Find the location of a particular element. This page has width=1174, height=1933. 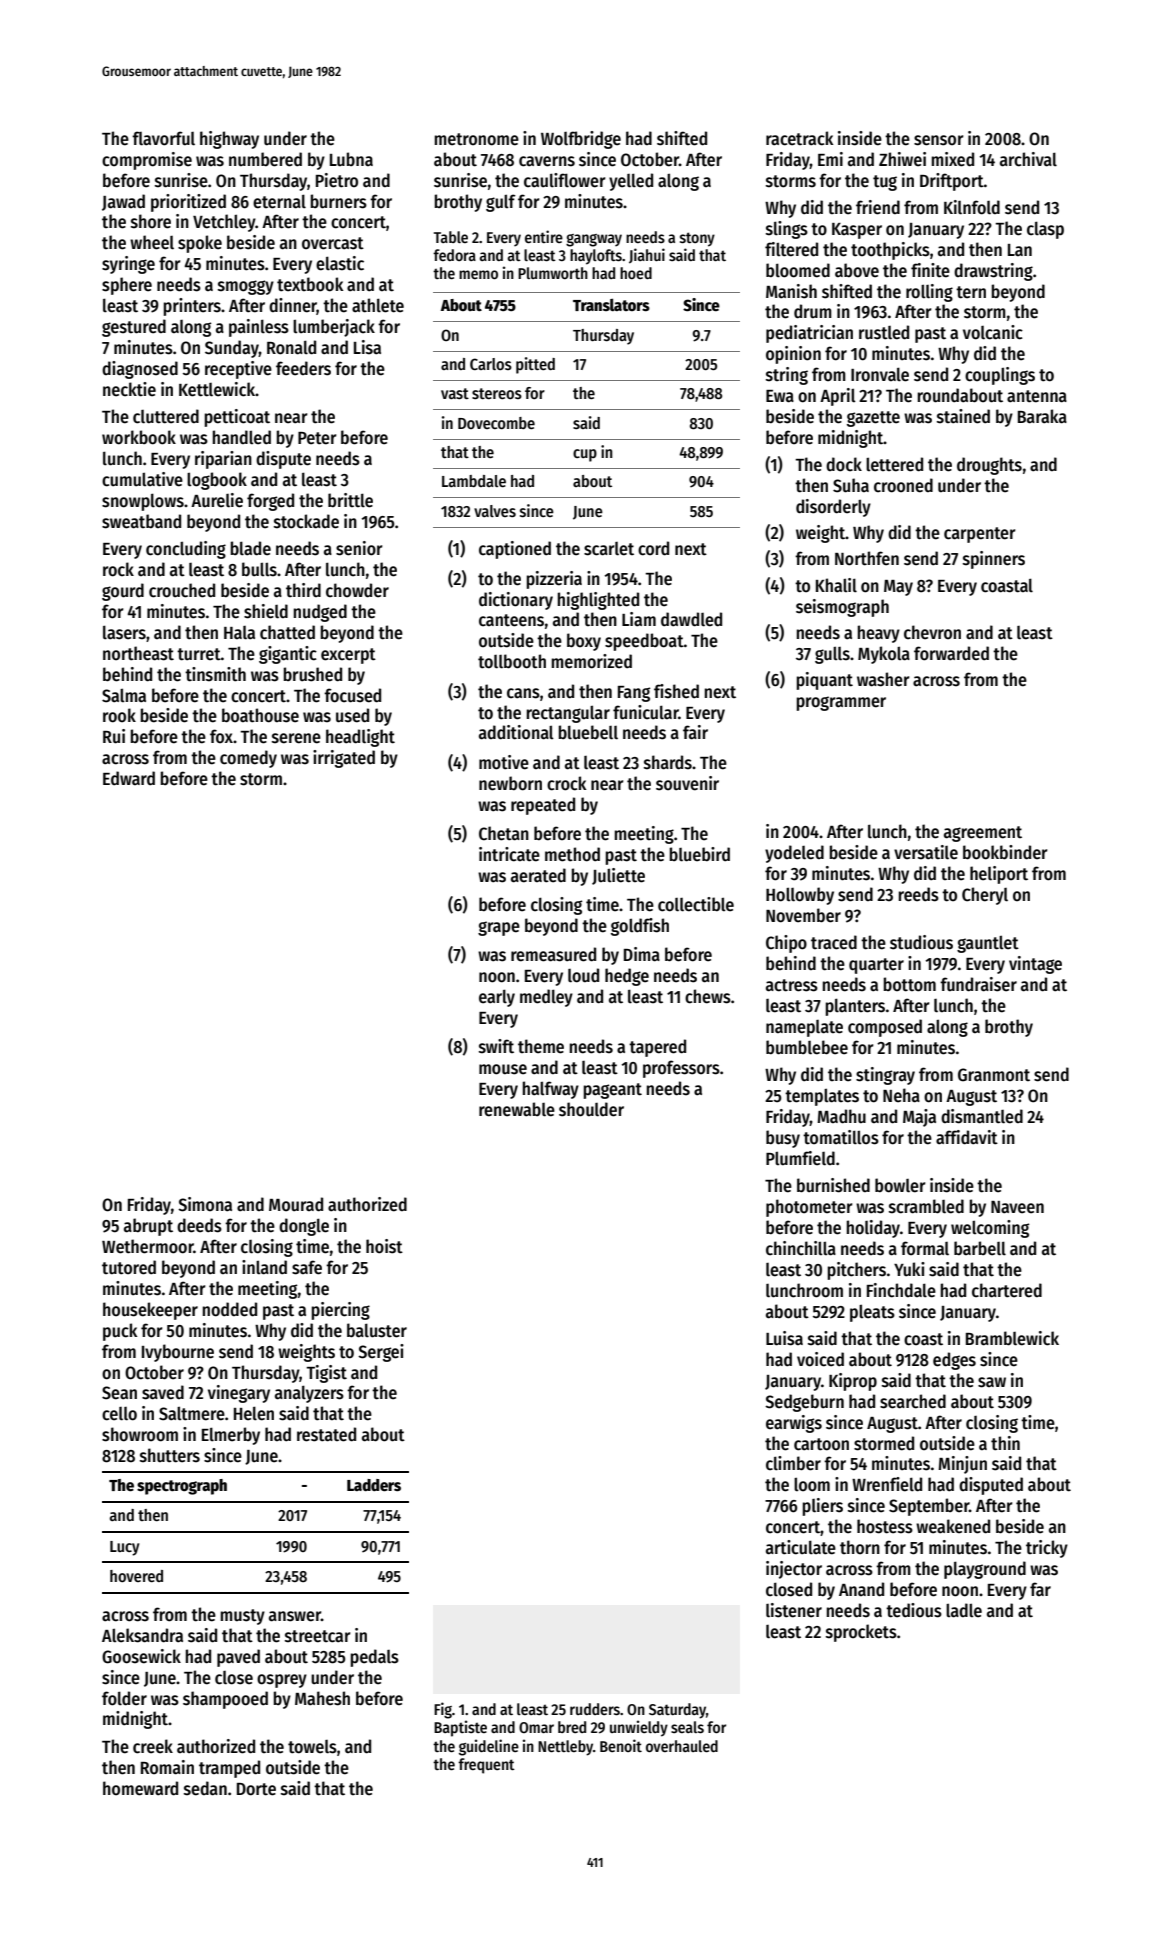

shampooed is located at coordinates (225, 1700).
